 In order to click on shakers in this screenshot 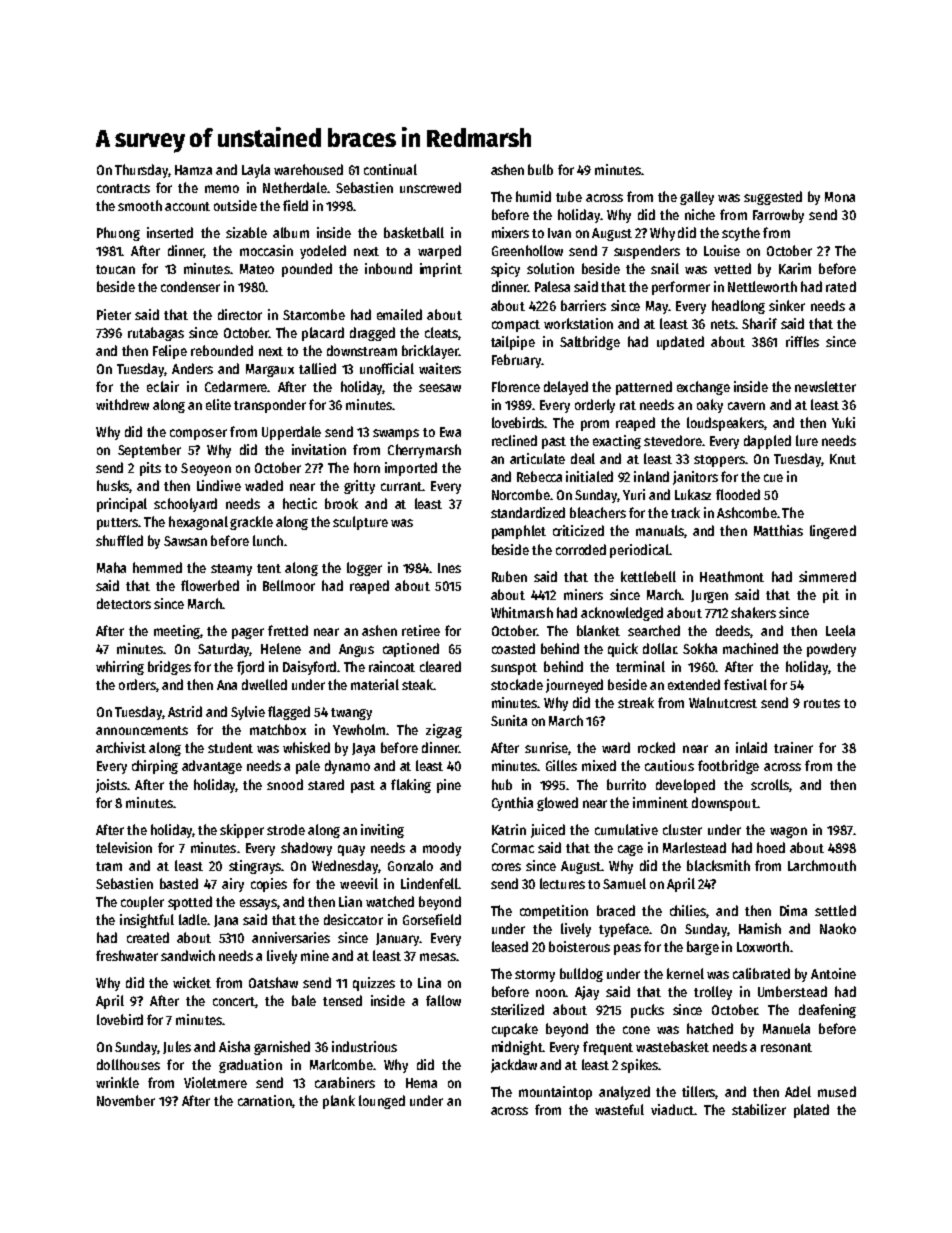, I will do `click(753, 612)`.
